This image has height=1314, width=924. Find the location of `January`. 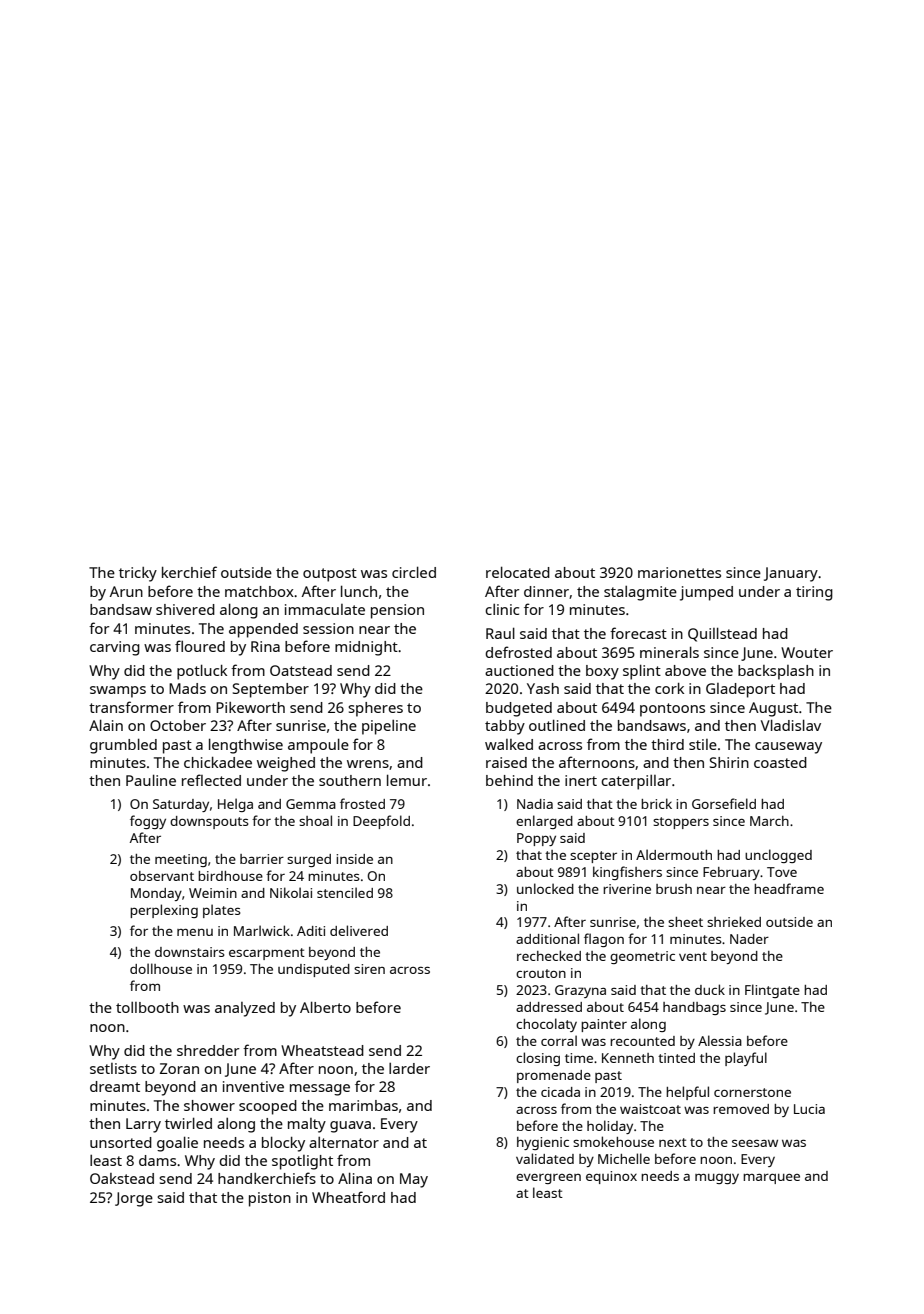

January is located at coordinates (791, 574).
